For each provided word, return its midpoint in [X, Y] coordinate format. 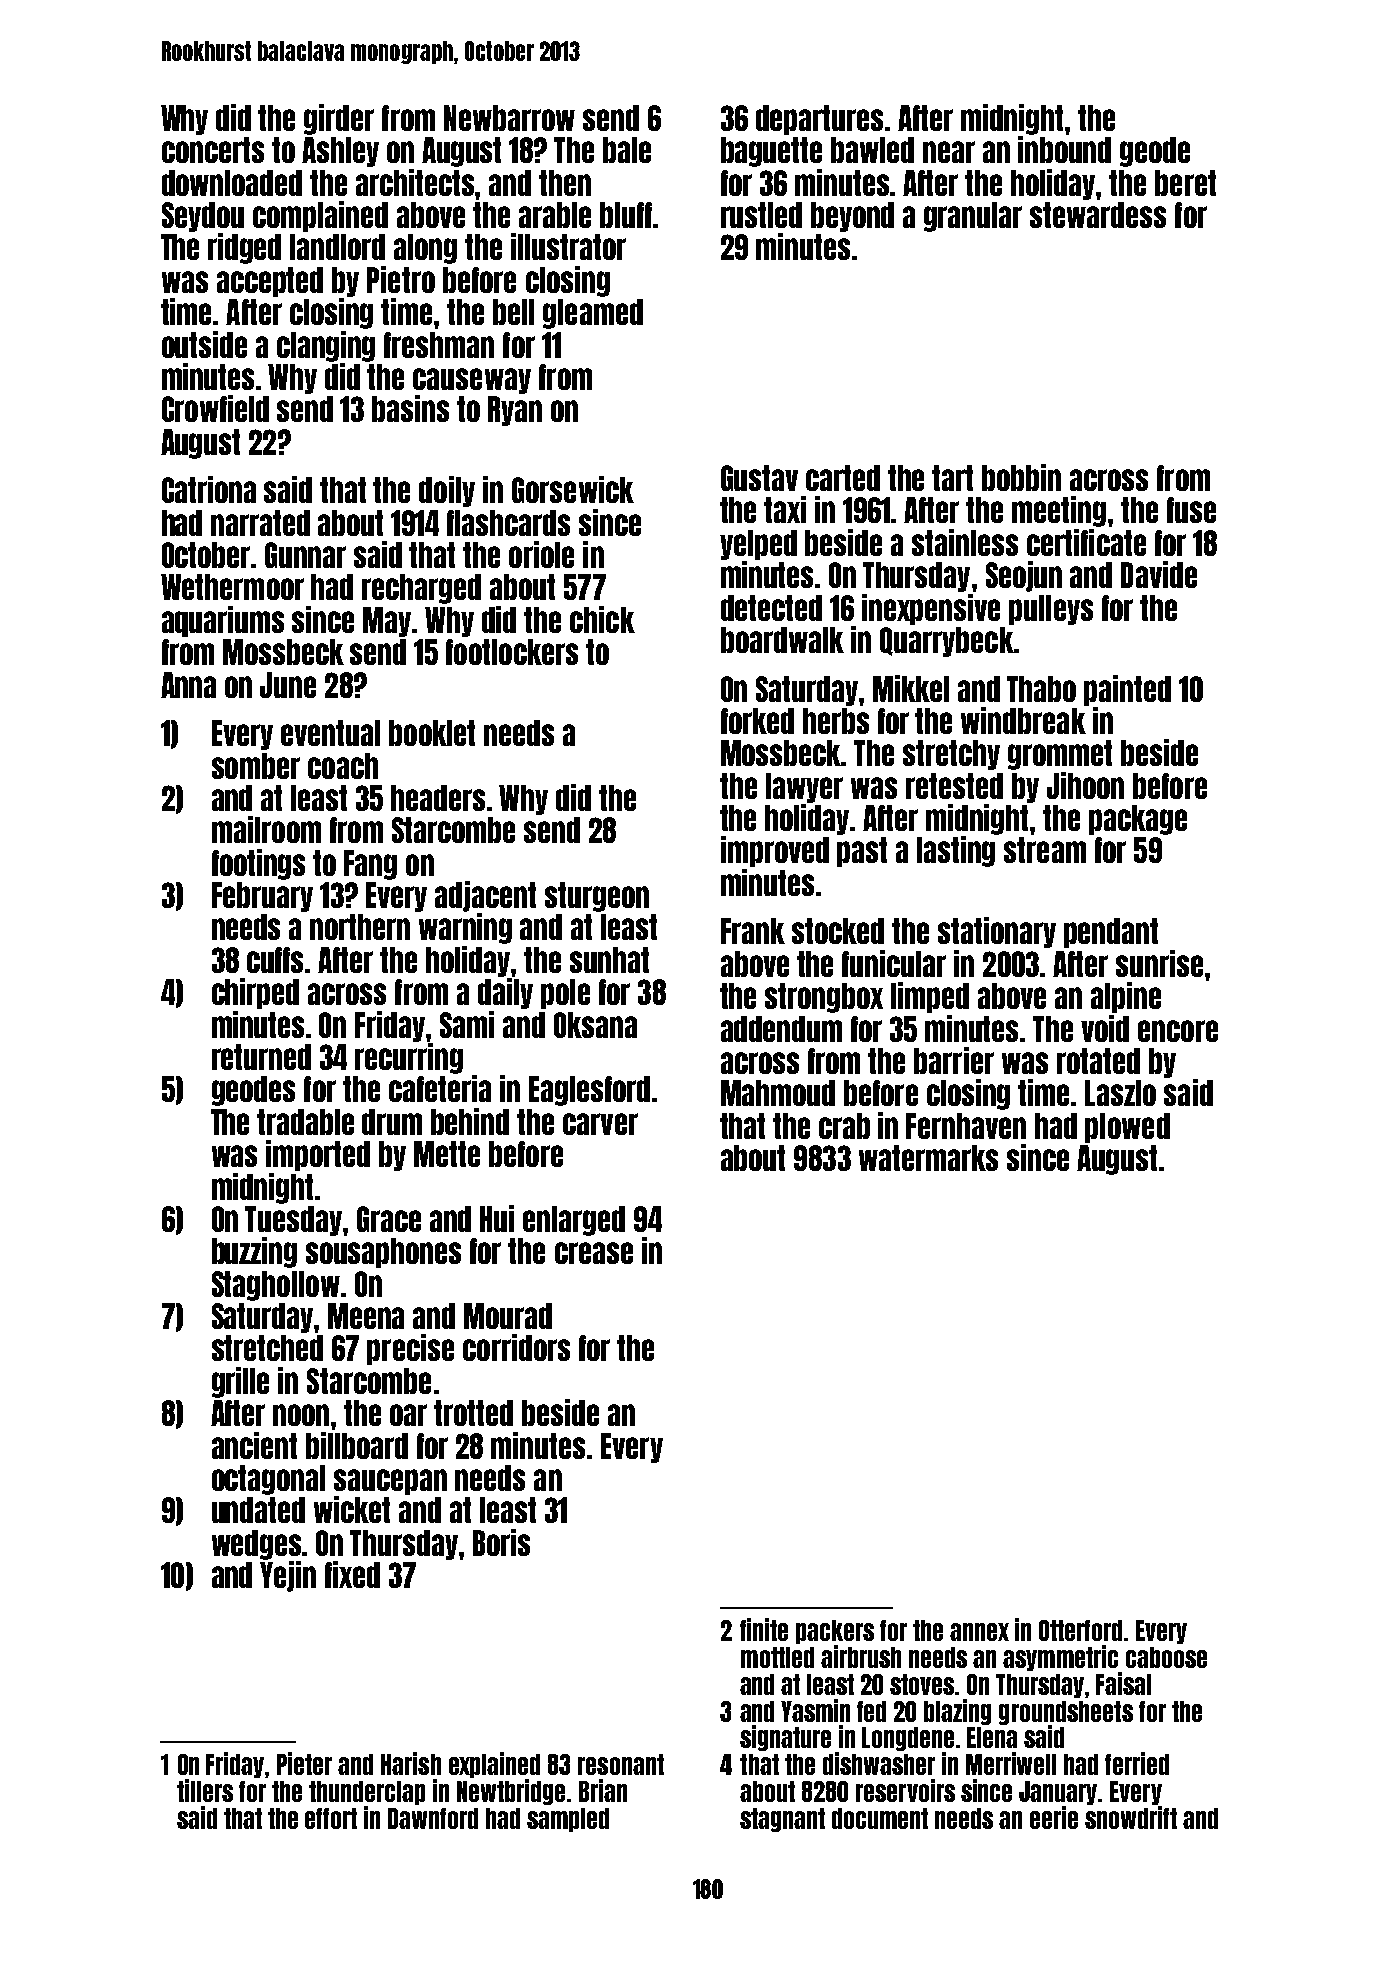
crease [594, 1253]
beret [1185, 183]
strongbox [824, 998]
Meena [366, 1316]
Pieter [304, 1763]
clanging [326, 346]
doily [447, 491]
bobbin [1021, 477]
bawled [872, 150]
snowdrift [1131, 1817]
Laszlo [1120, 1093]
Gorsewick [573, 489]
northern [360, 927]
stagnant [782, 1820]
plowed [1127, 1128]
